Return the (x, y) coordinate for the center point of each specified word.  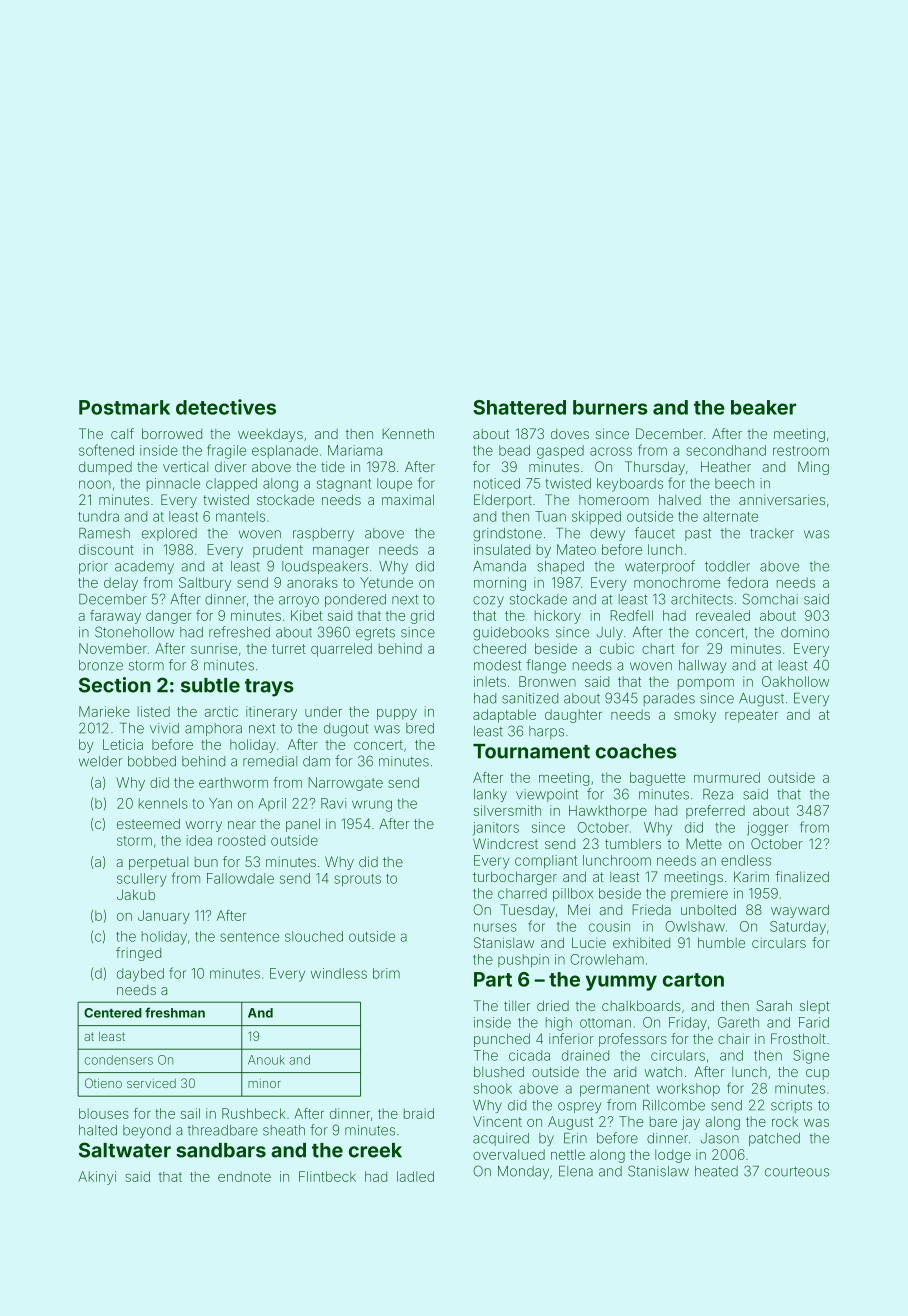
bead (514, 450)
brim (386, 973)
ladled (415, 1176)
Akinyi (97, 1178)
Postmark (124, 407)
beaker (763, 407)
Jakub (136, 894)
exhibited (641, 942)
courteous (797, 1171)
